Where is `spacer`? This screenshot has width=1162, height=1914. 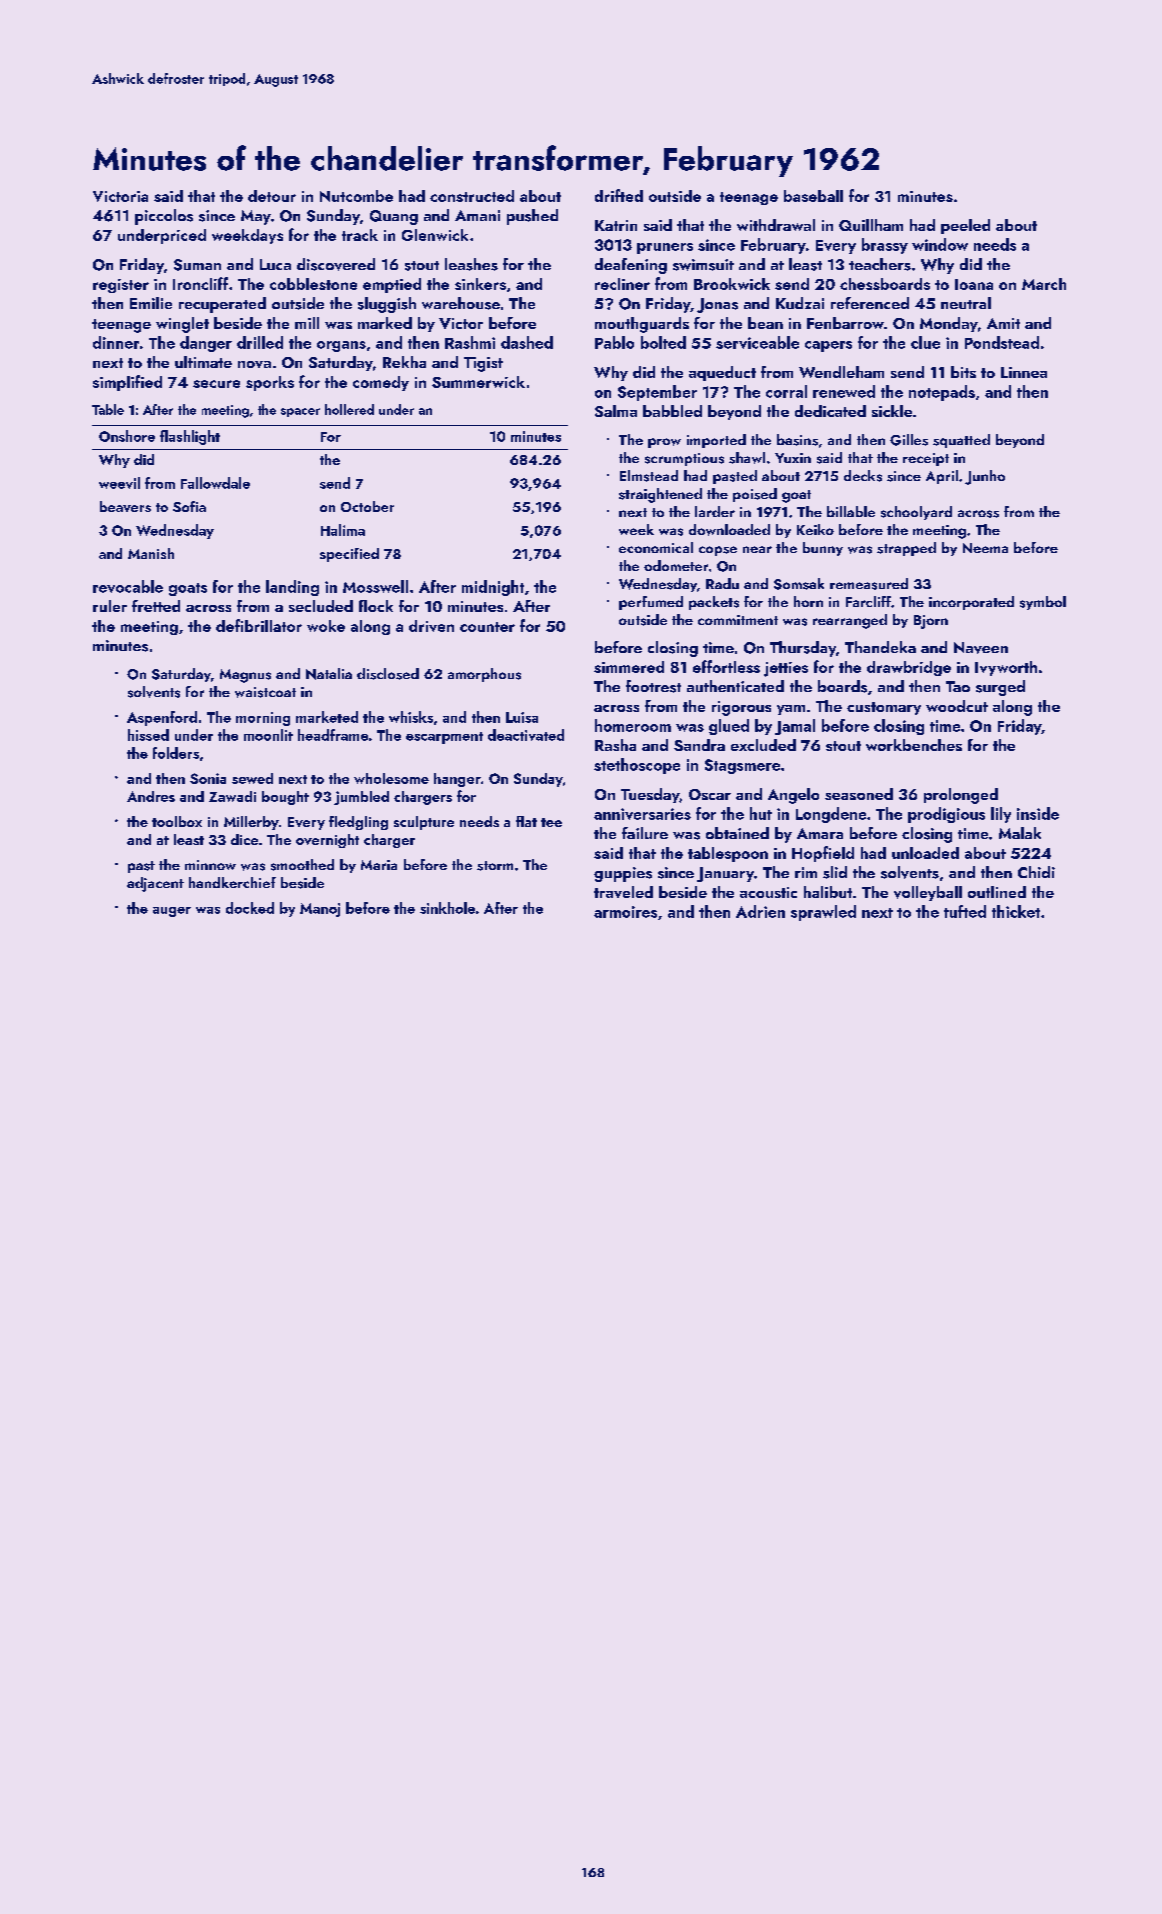 spacer is located at coordinates (300, 412).
